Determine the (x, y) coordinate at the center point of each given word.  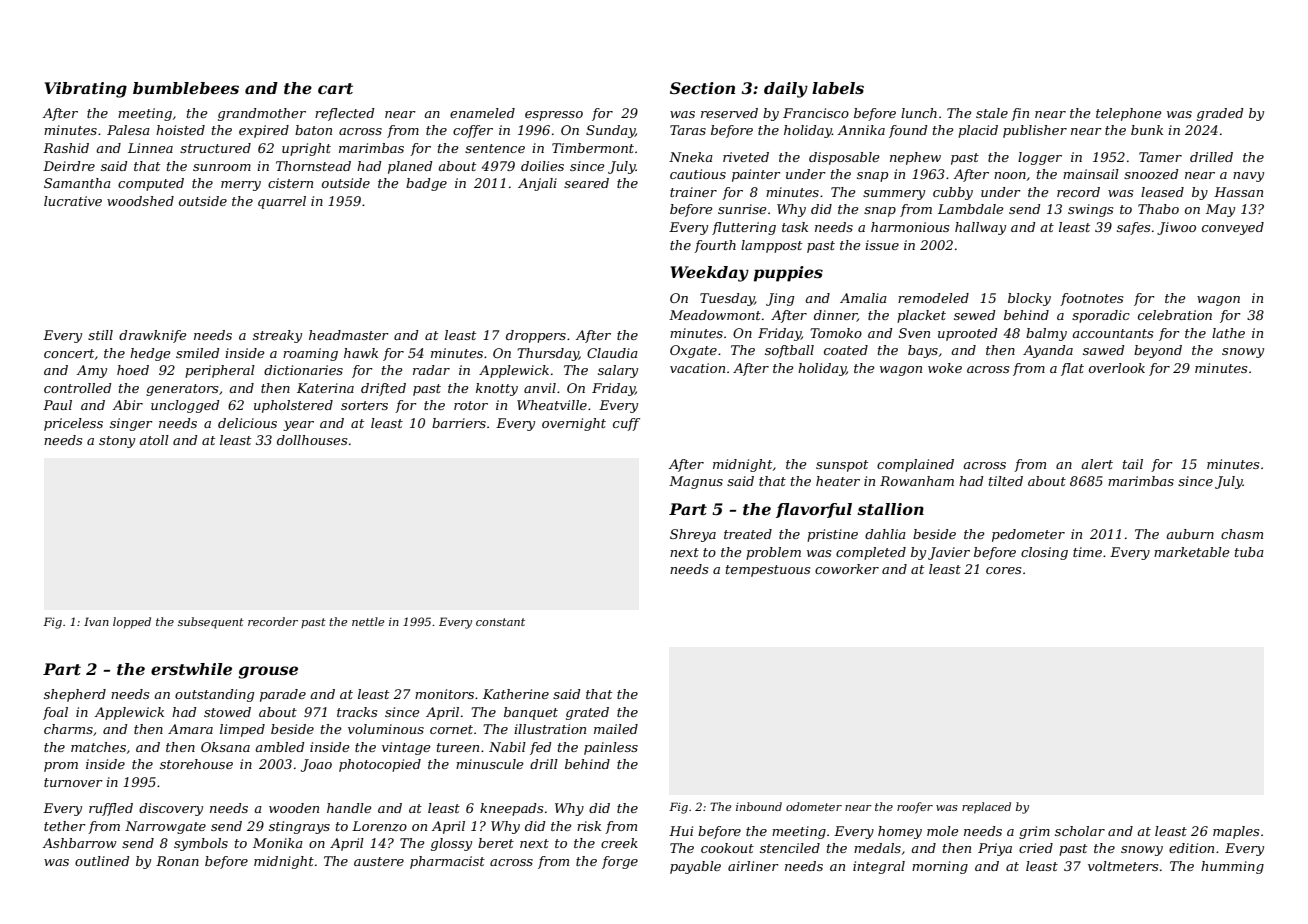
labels (838, 88)
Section (702, 88)
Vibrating (86, 90)
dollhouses (312, 440)
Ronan (177, 861)
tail (1133, 464)
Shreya (693, 535)
